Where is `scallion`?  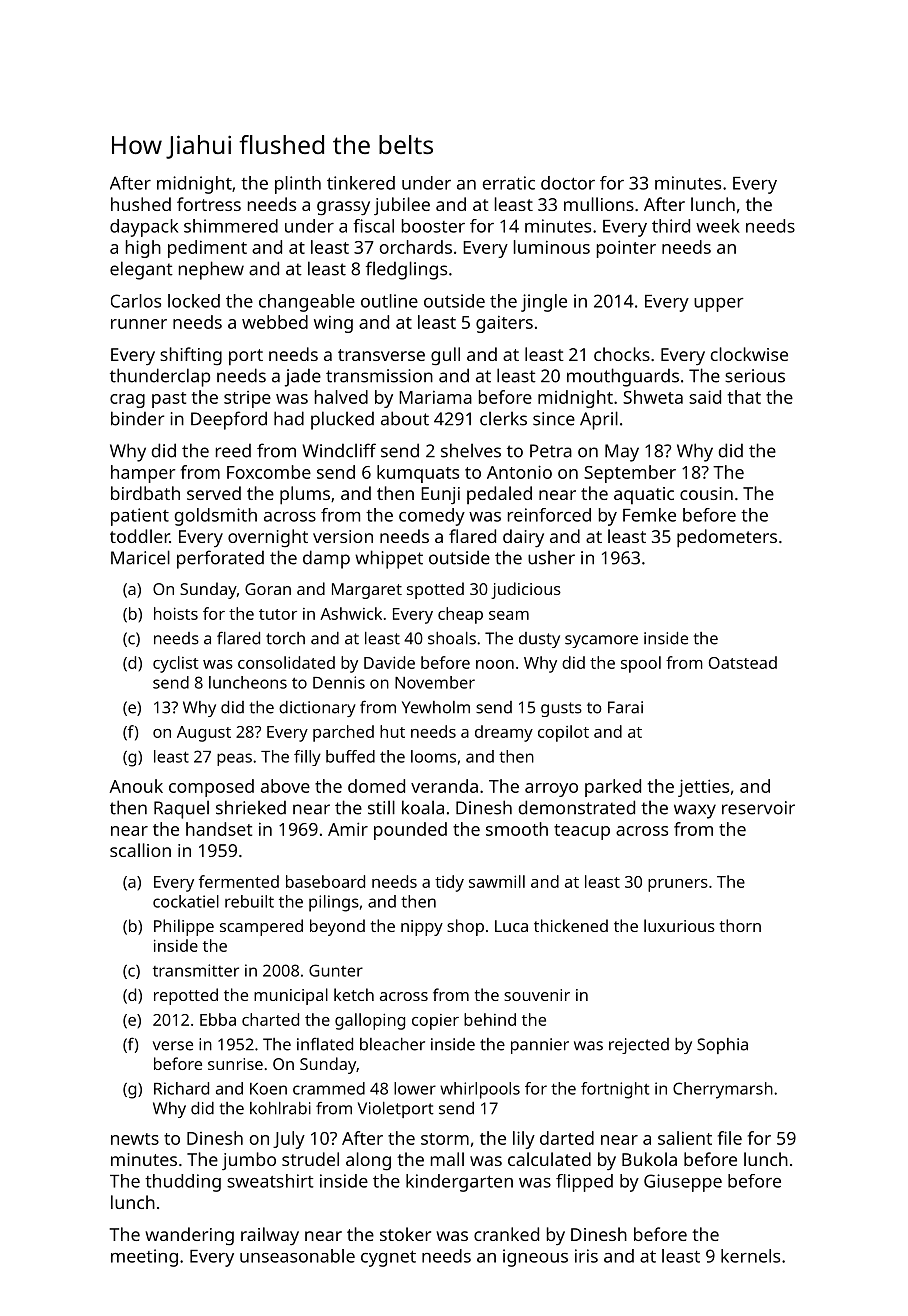
scallion is located at coordinates (140, 850).
